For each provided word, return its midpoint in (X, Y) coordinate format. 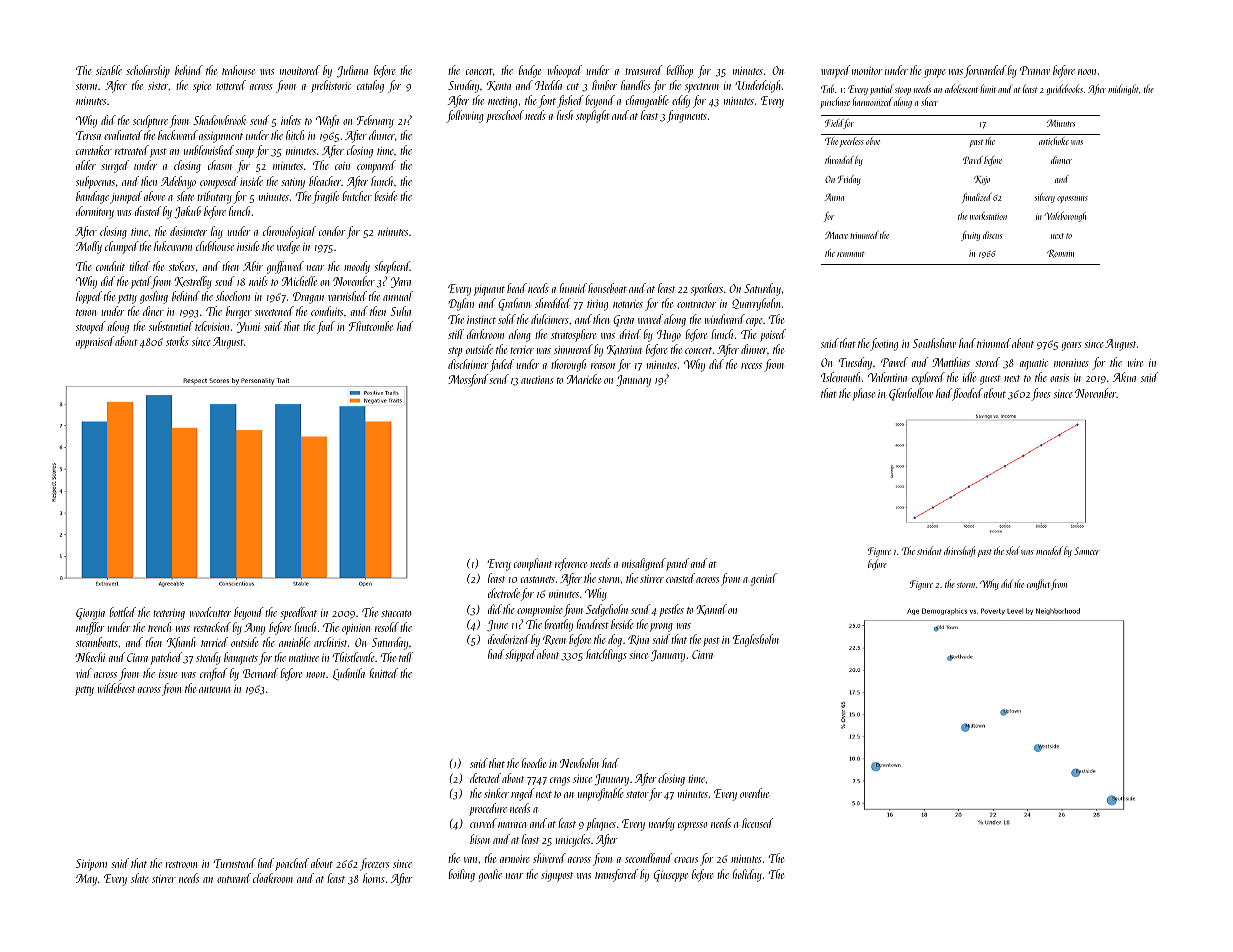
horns (374, 878)
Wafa (327, 121)
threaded (839, 160)
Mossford (468, 380)
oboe (873, 141)
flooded (967, 394)
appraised (95, 342)
